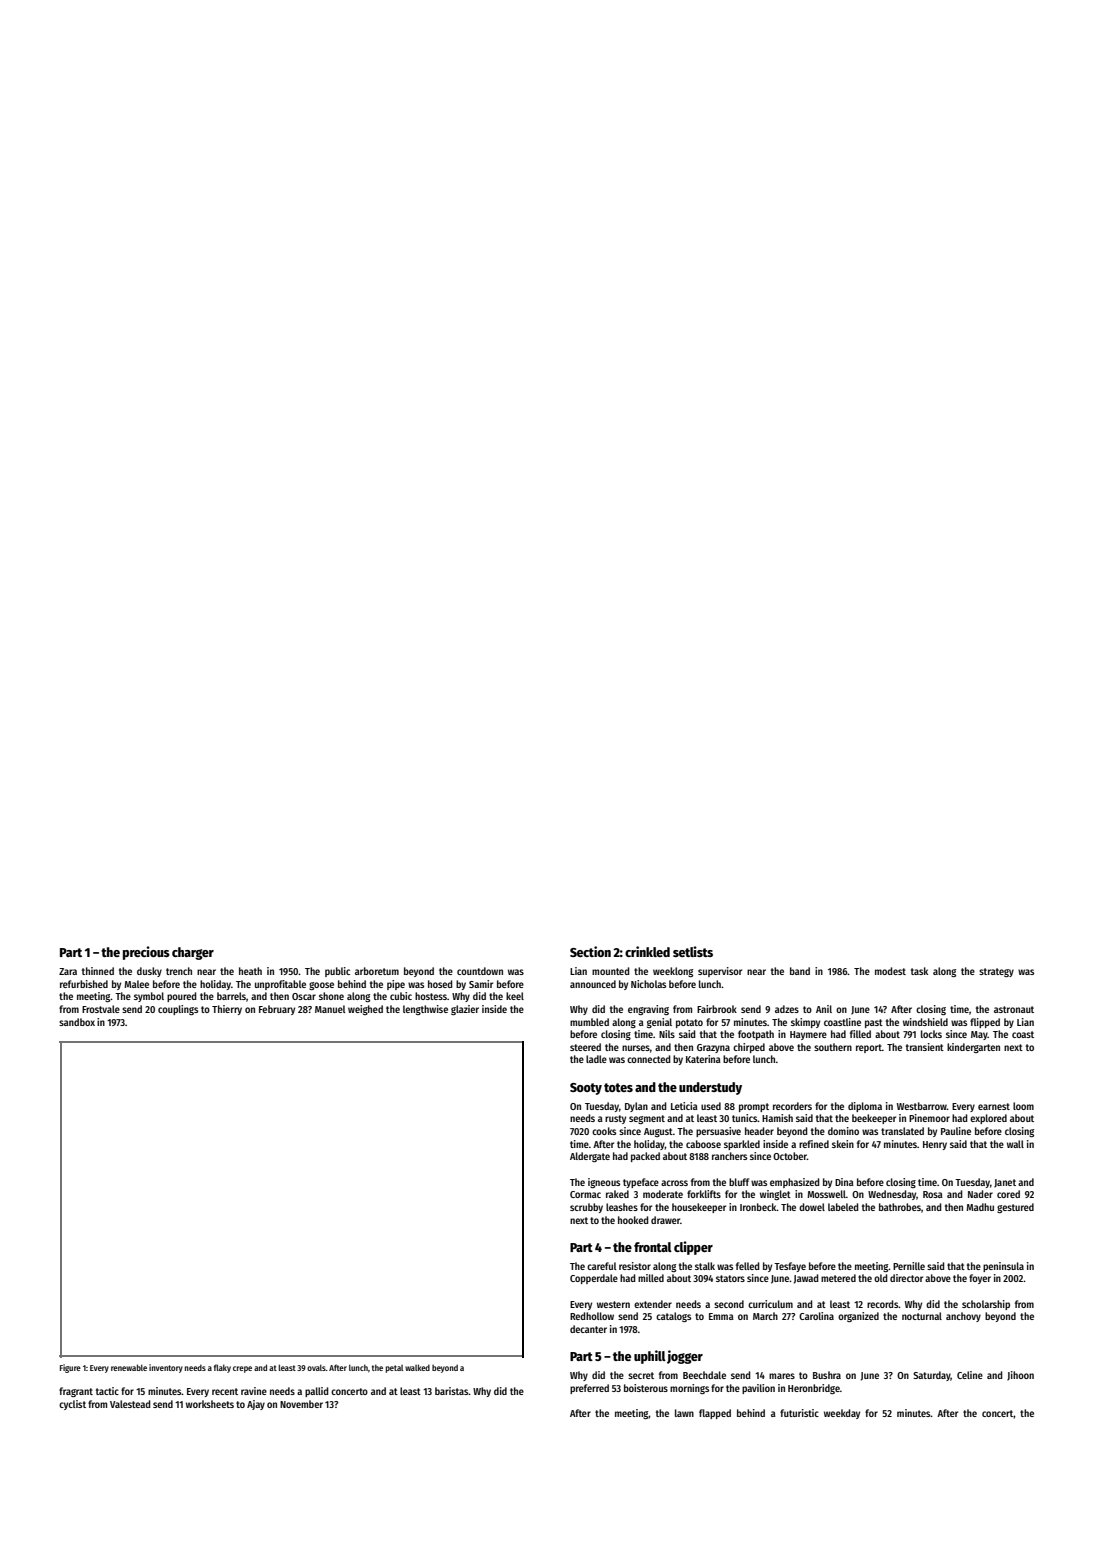 Image resolution: width=1094 pixels, height=1548 pixels. What do you see at coordinates (604, 1183) in the screenshot?
I see `igneous` at bounding box center [604, 1183].
